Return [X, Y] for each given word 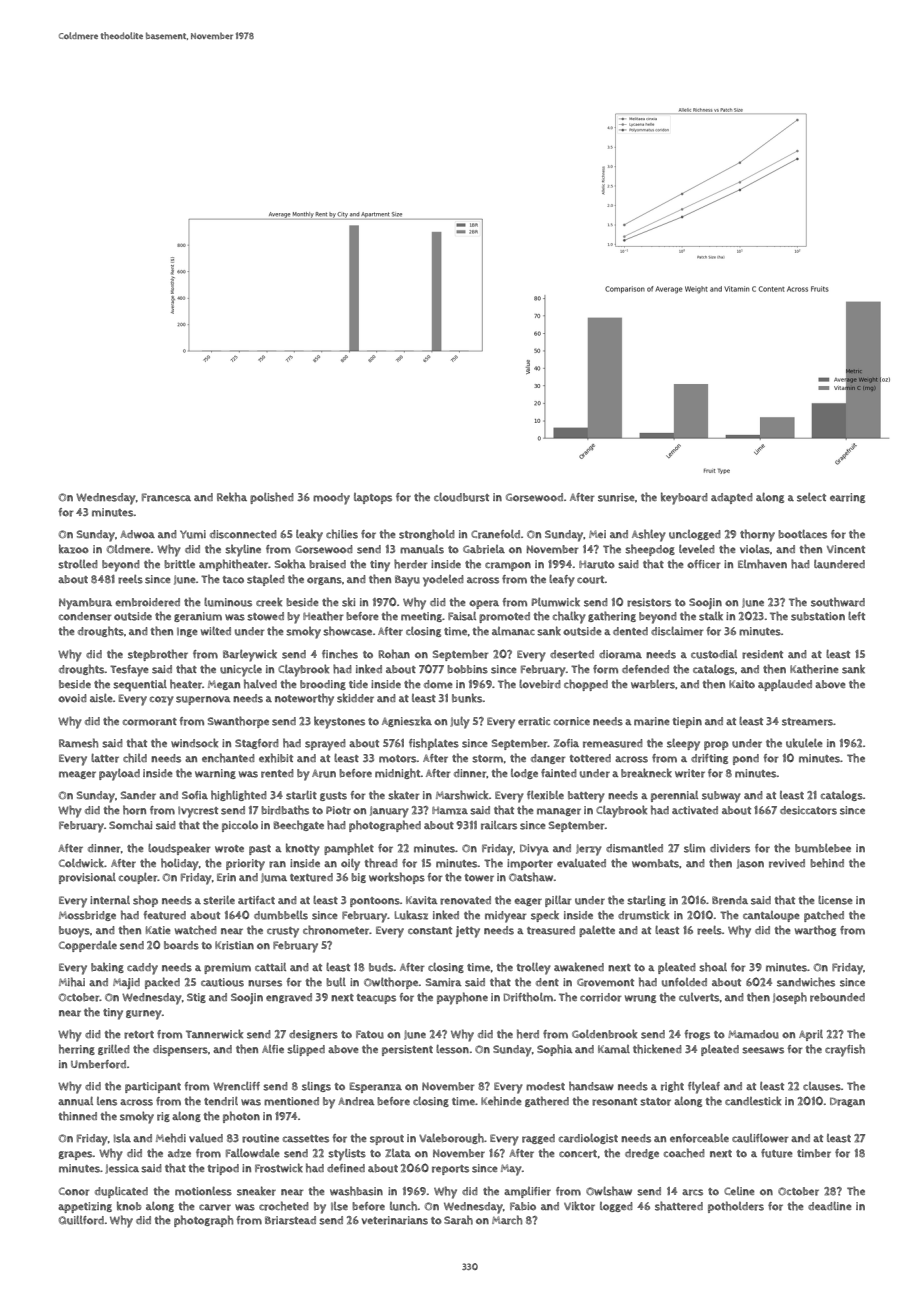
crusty [283, 932]
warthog [815, 930]
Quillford [81, 1220]
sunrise [616, 497]
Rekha [232, 497]
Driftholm [528, 997]
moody [331, 499]
